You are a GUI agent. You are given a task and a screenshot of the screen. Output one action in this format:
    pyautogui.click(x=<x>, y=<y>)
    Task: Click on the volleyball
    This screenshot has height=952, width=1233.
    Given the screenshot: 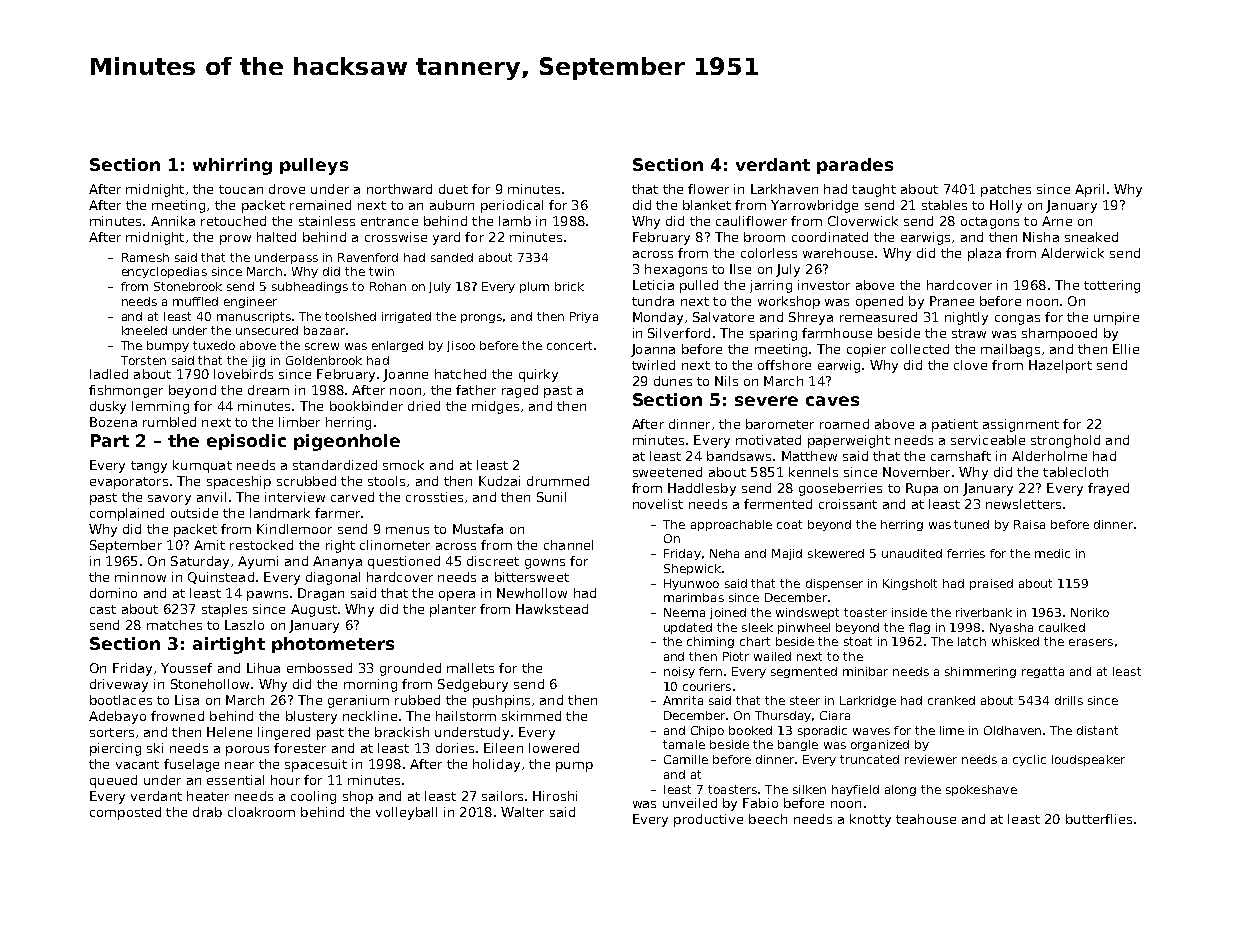 What is the action you would take?
    pyautogui.click(x=406, y=813)
